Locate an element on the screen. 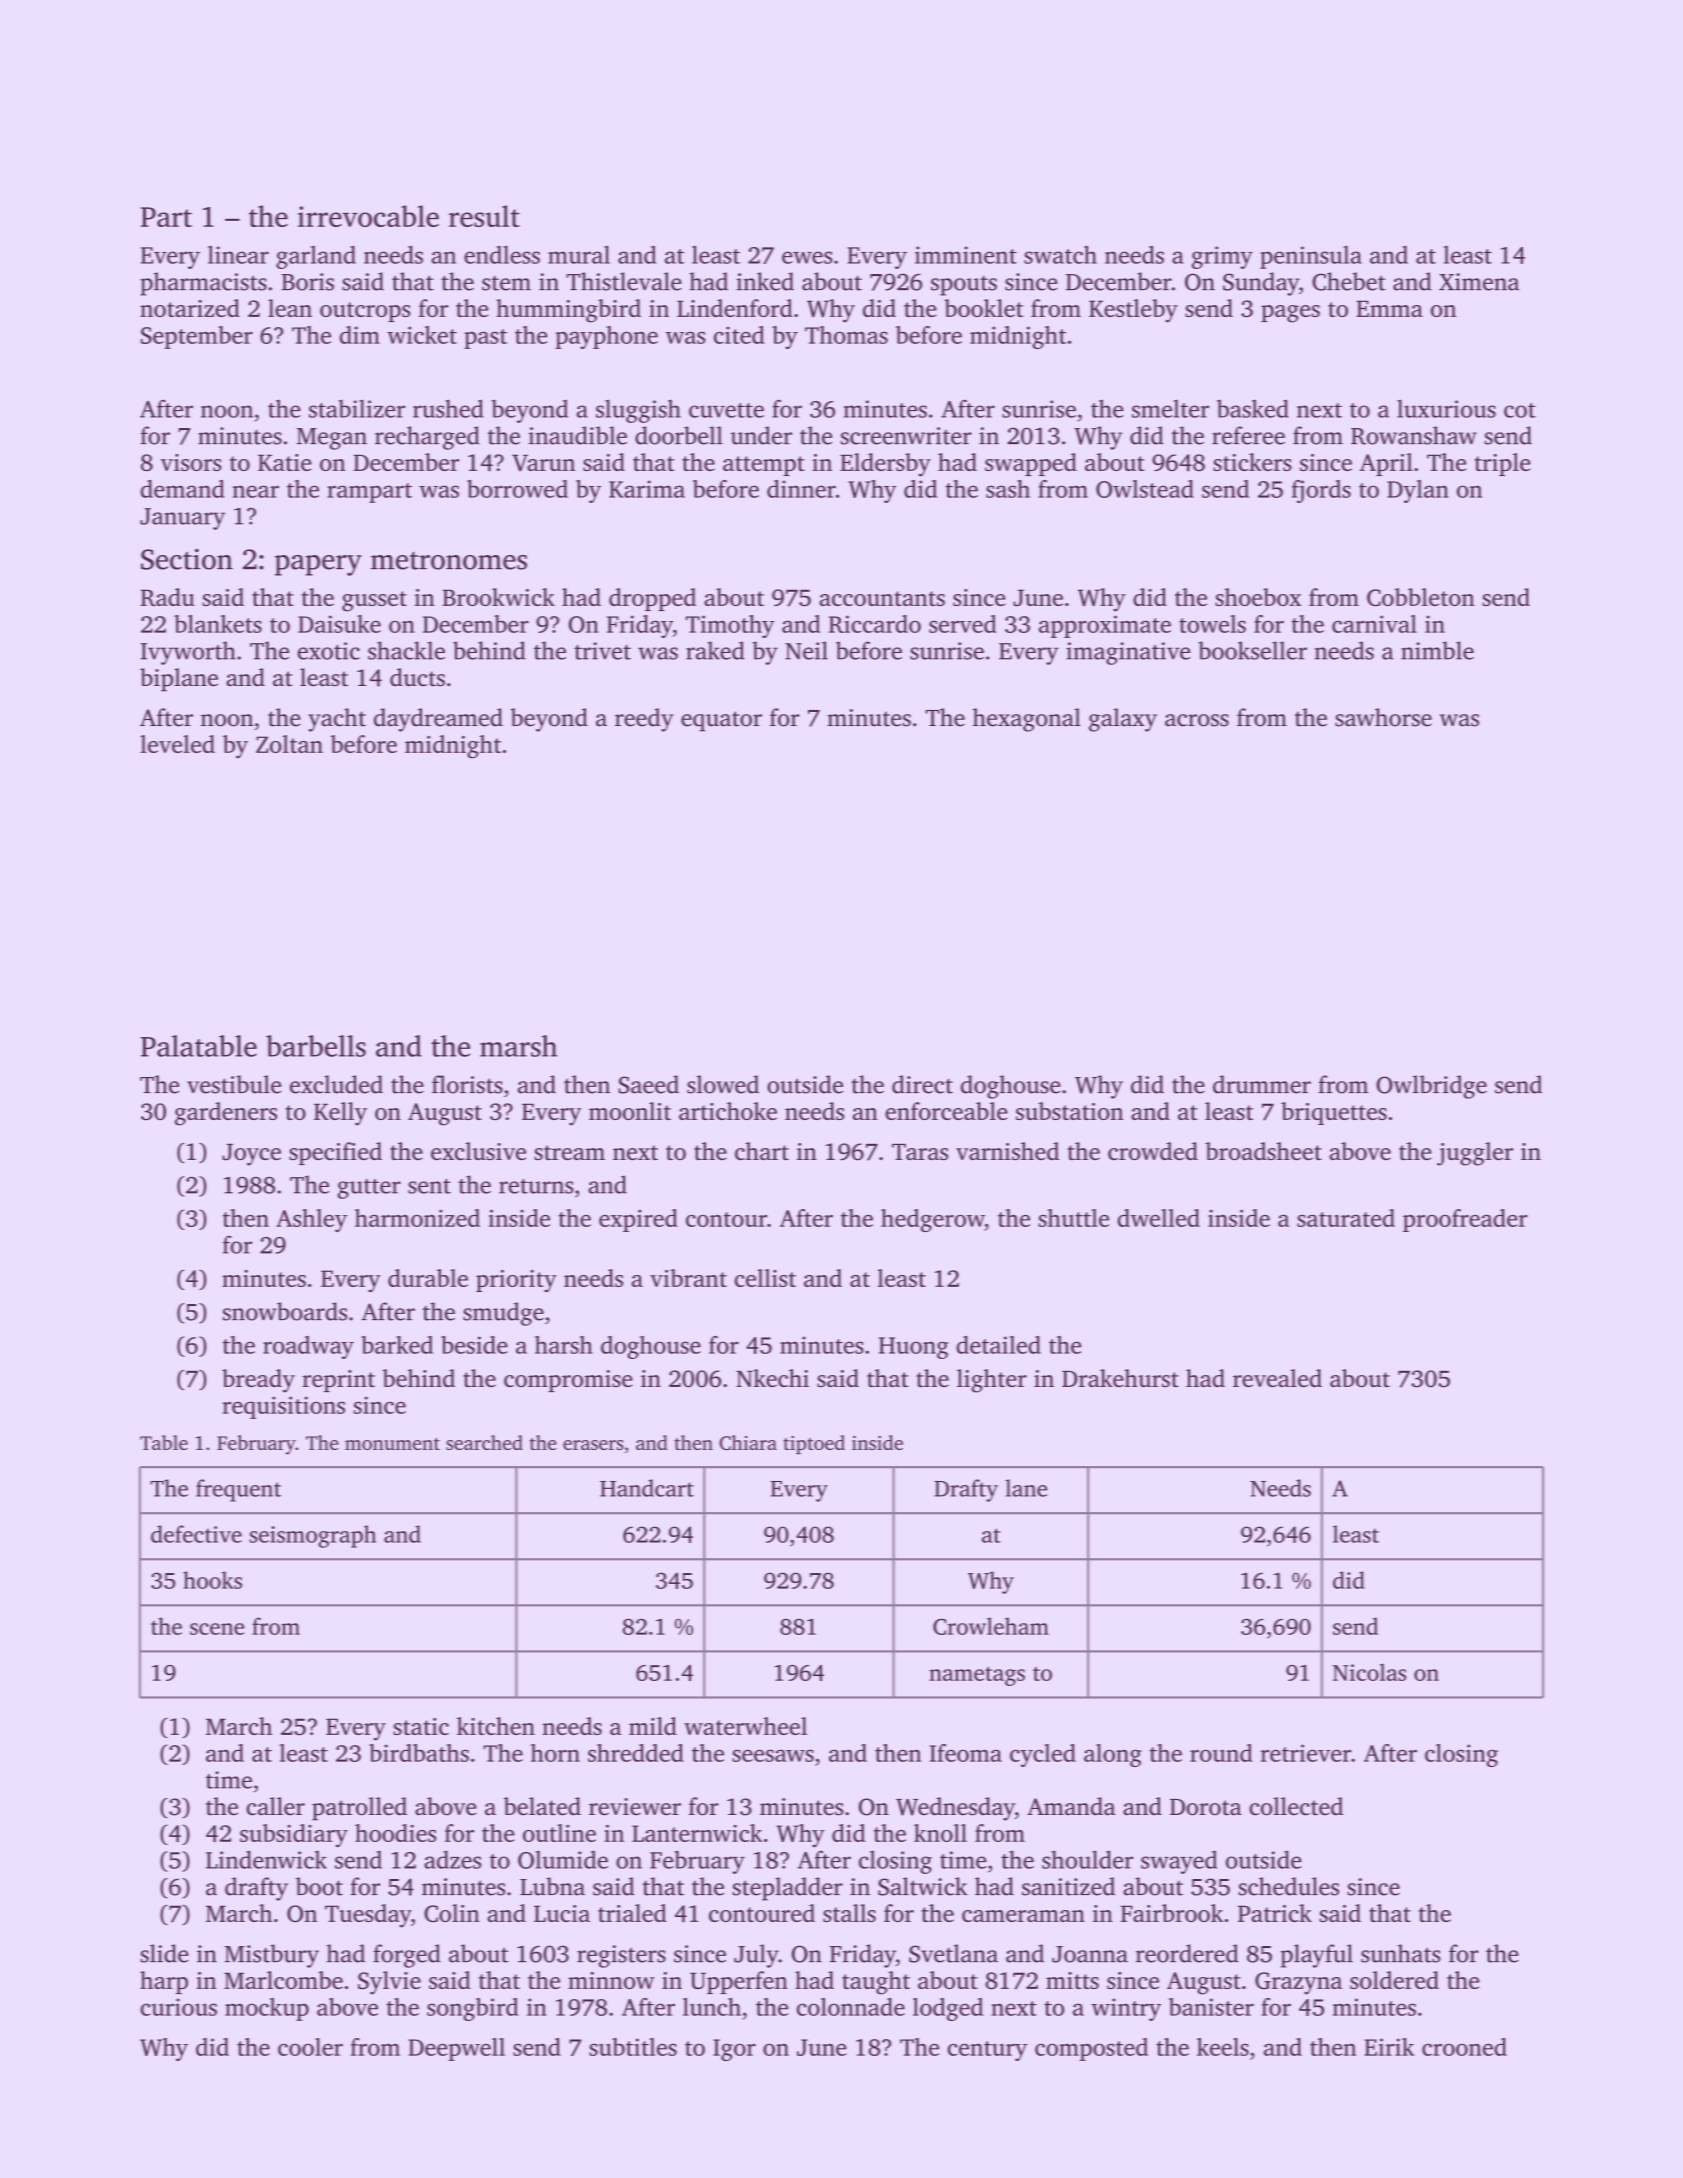 This screenshot has height=2178, width=1683. scene is located at coordinates (217, 1629).
